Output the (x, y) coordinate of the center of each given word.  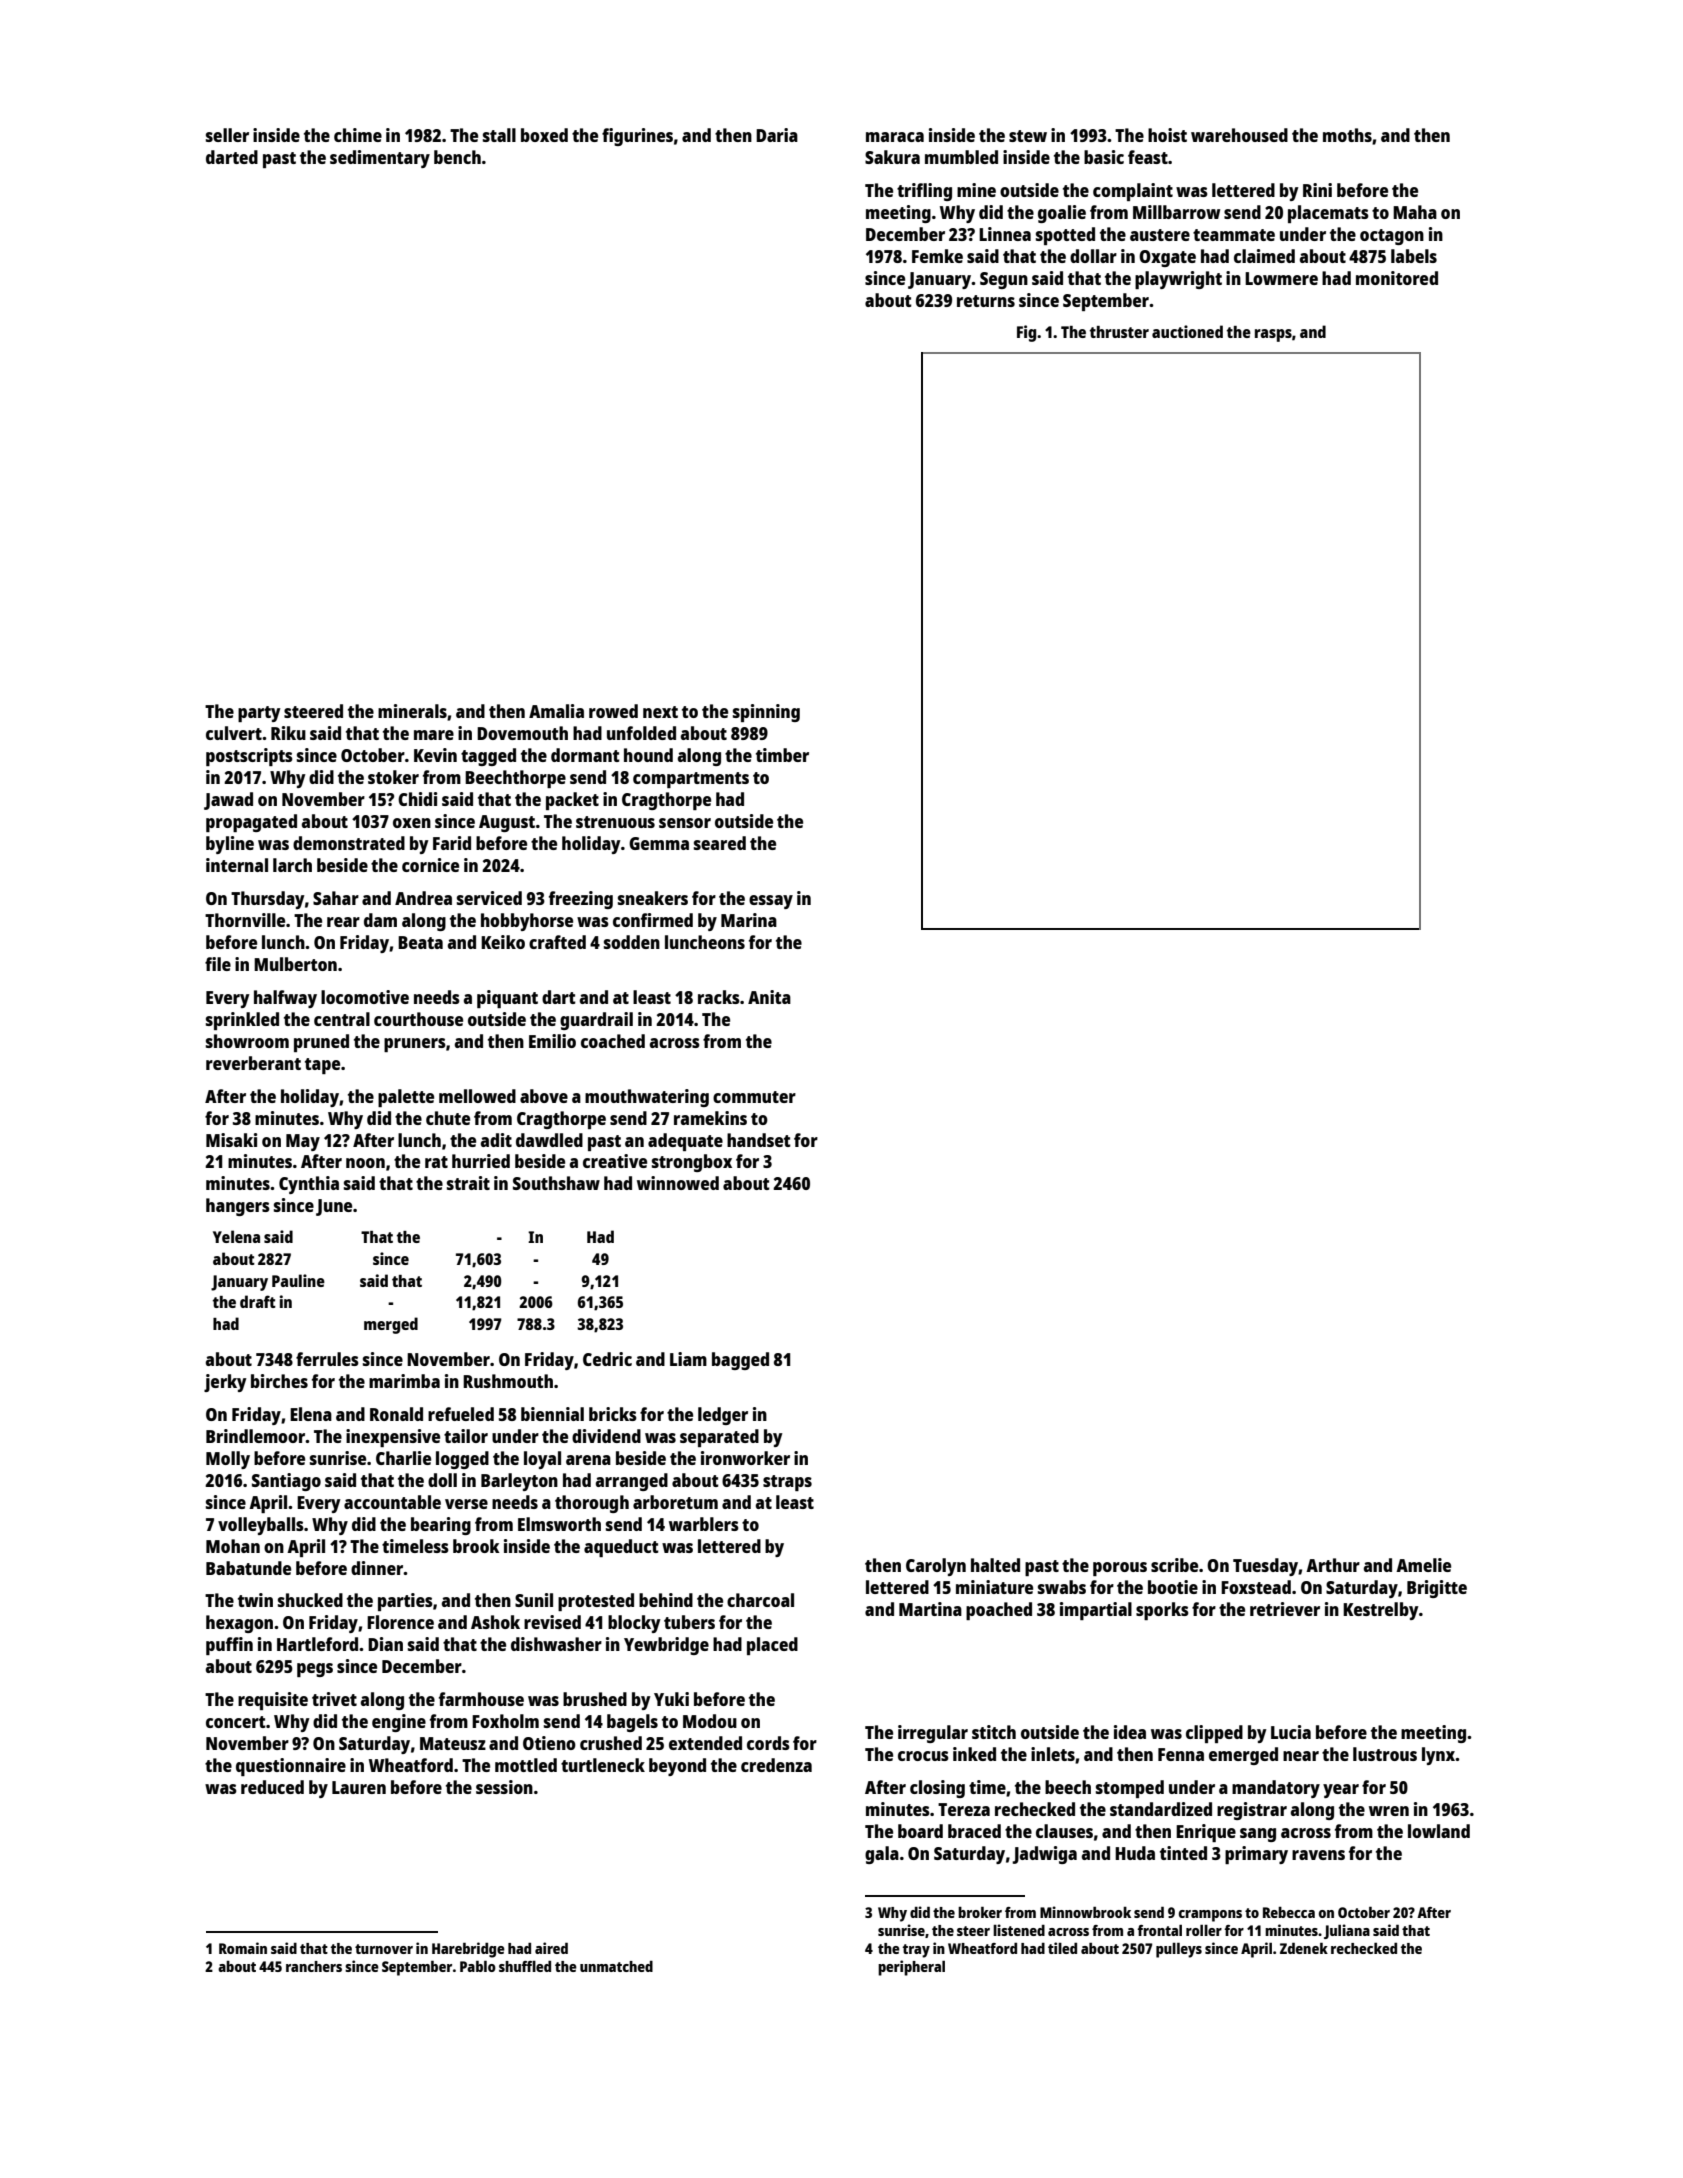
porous (1120, 1569)
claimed (1264, 256)
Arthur (1333, 1565)
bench (457, 157)
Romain (243, 1948)
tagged (488, 757)
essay (771, 902)
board (920, 1831)
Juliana (1347, 1931)
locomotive (365, 997)
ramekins (710, 1118)
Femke (937, 256)
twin (255, 1600)
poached (999, 1611)
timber (782, 755)
